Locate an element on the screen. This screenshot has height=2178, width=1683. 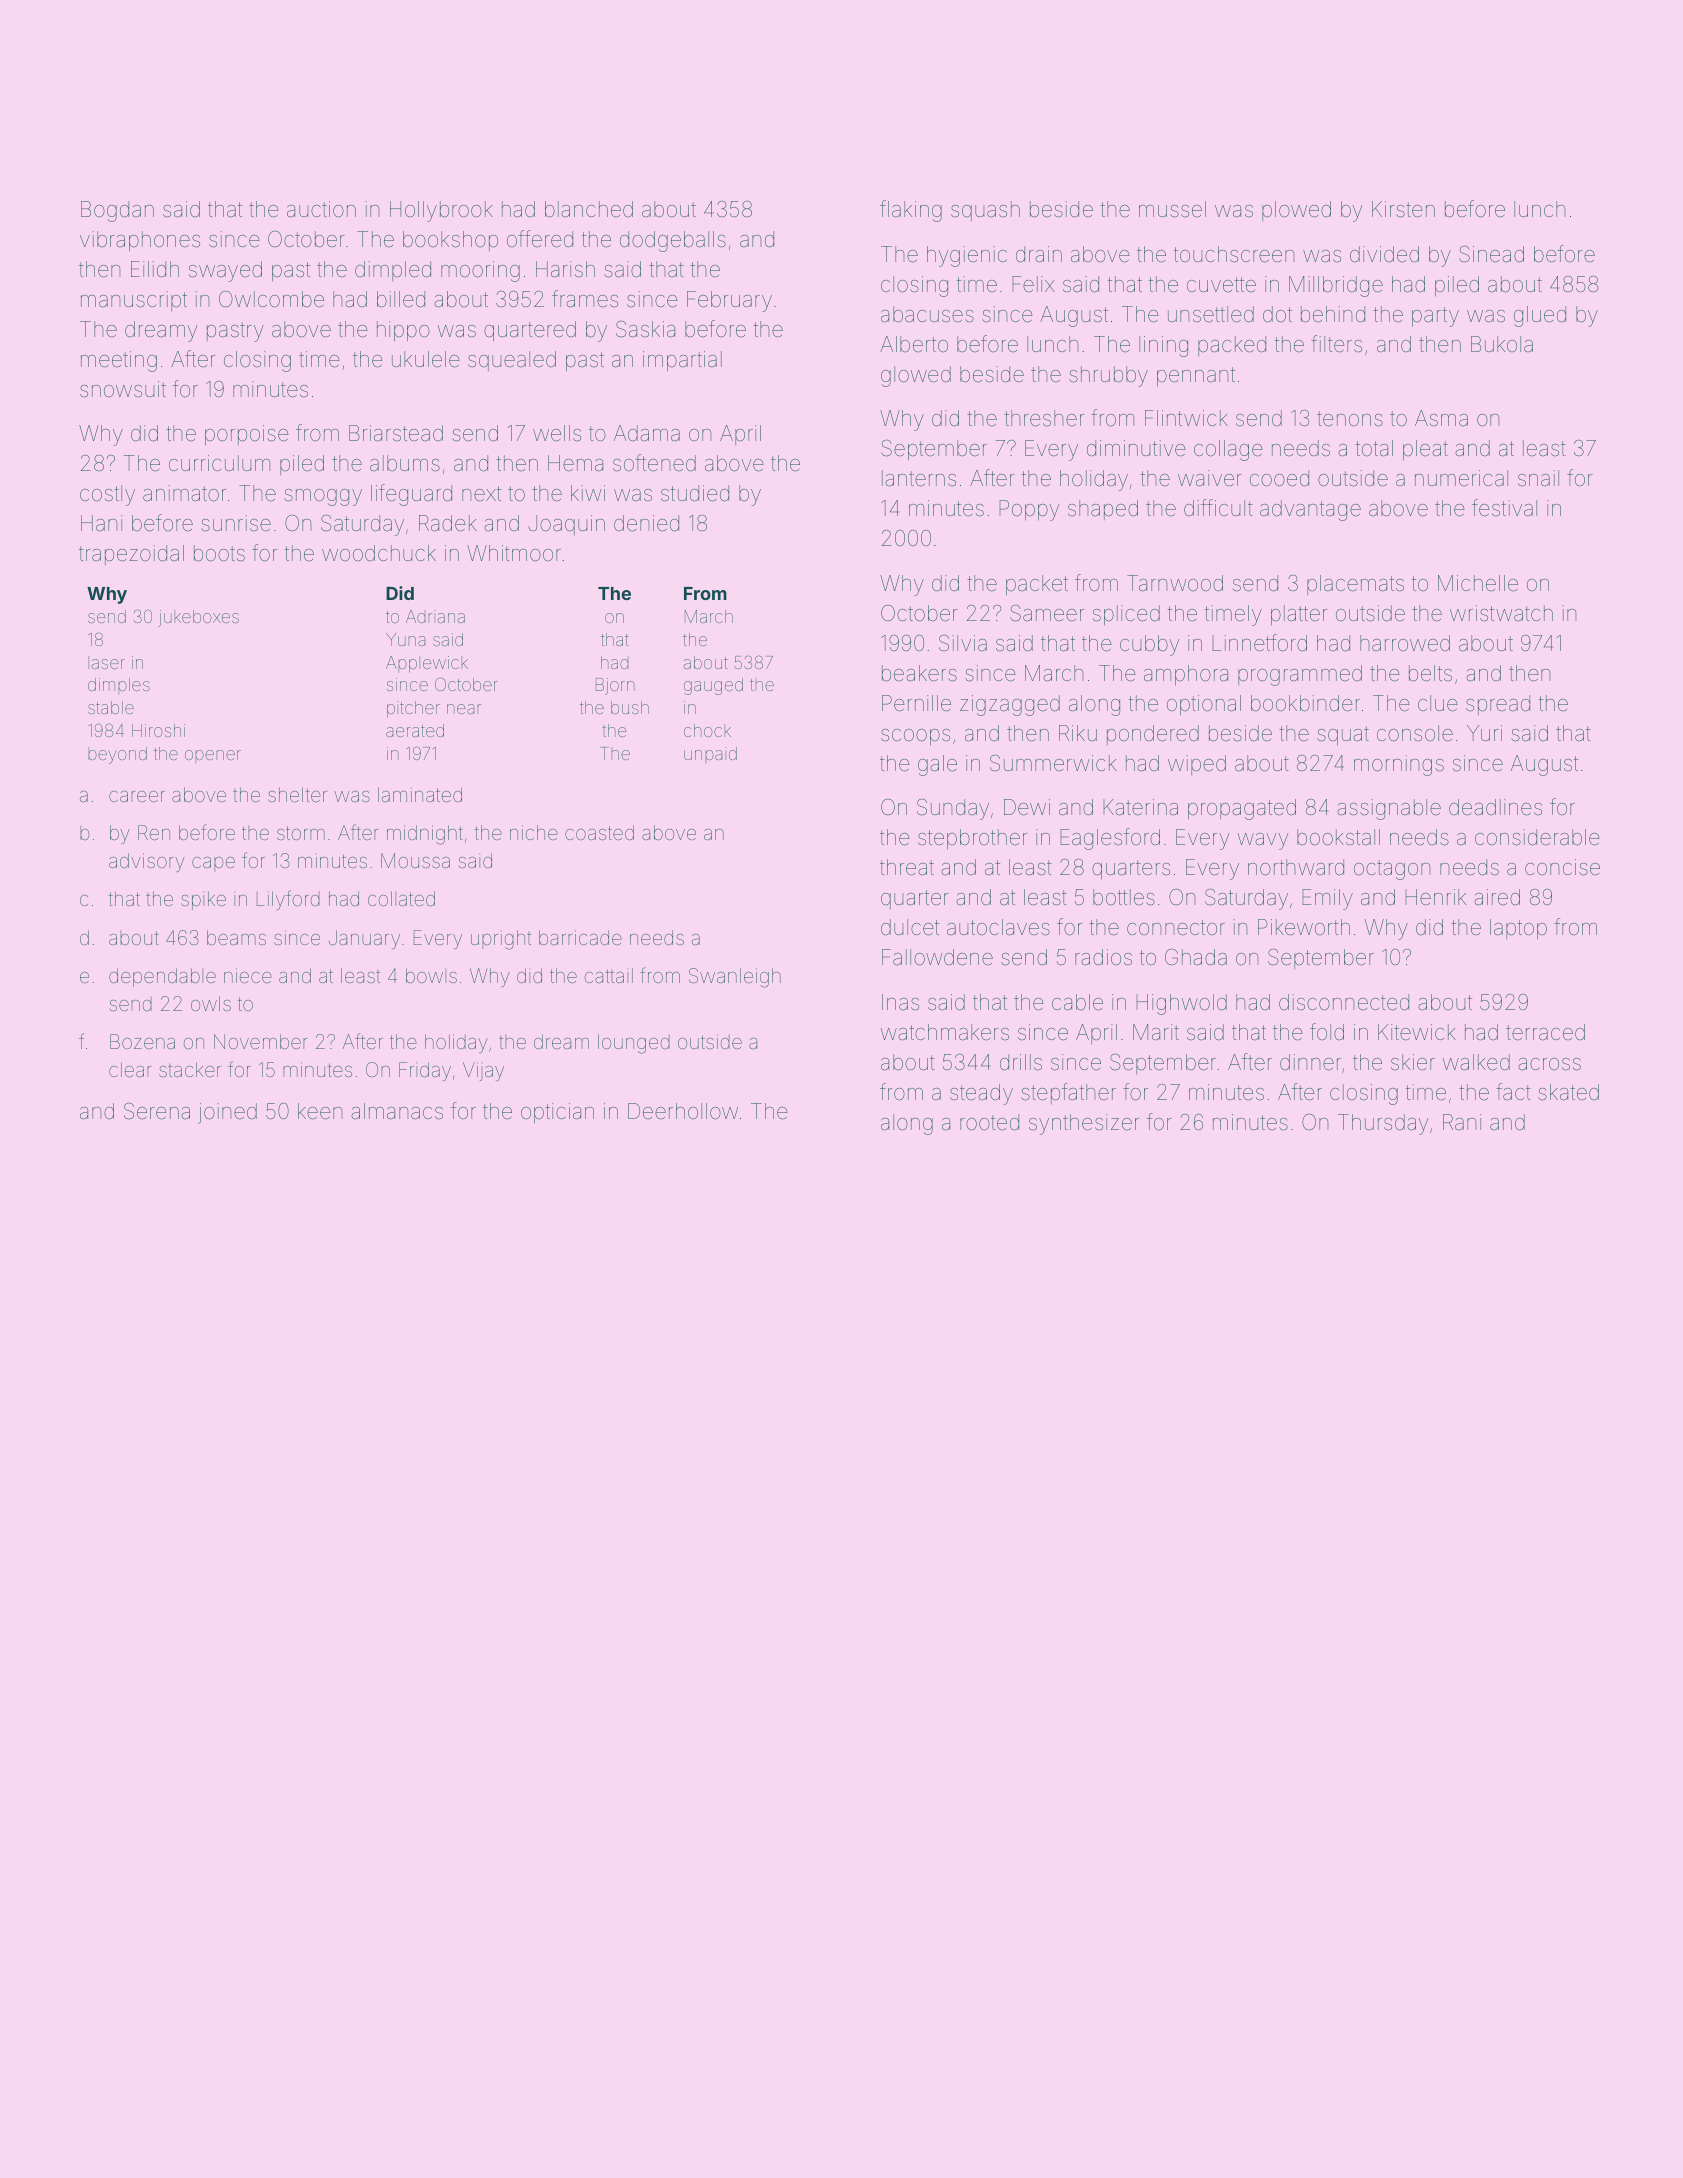
abacuses is located at coordinates (927, 314).
